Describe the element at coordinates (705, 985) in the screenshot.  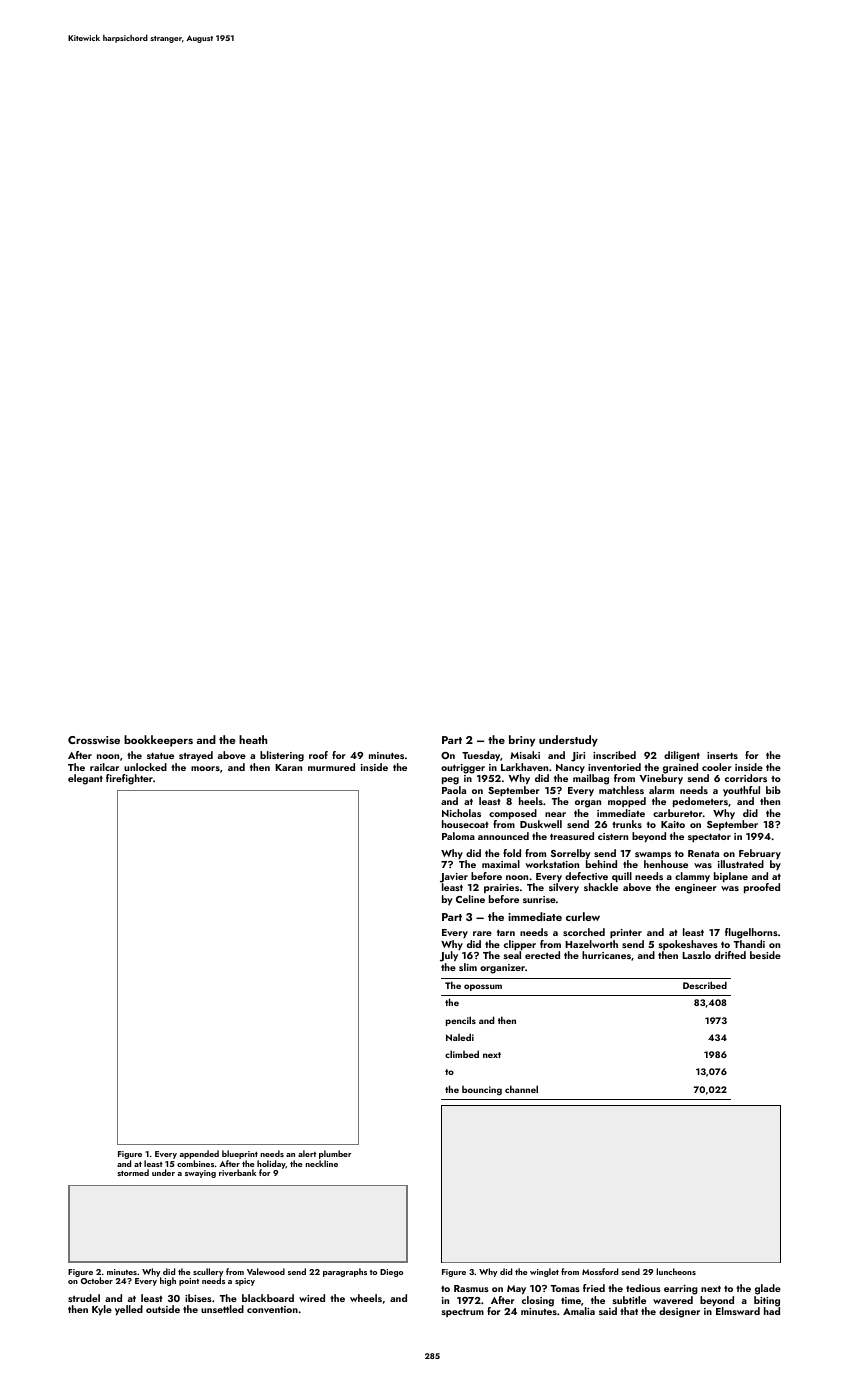
I see `Described` at that location.
